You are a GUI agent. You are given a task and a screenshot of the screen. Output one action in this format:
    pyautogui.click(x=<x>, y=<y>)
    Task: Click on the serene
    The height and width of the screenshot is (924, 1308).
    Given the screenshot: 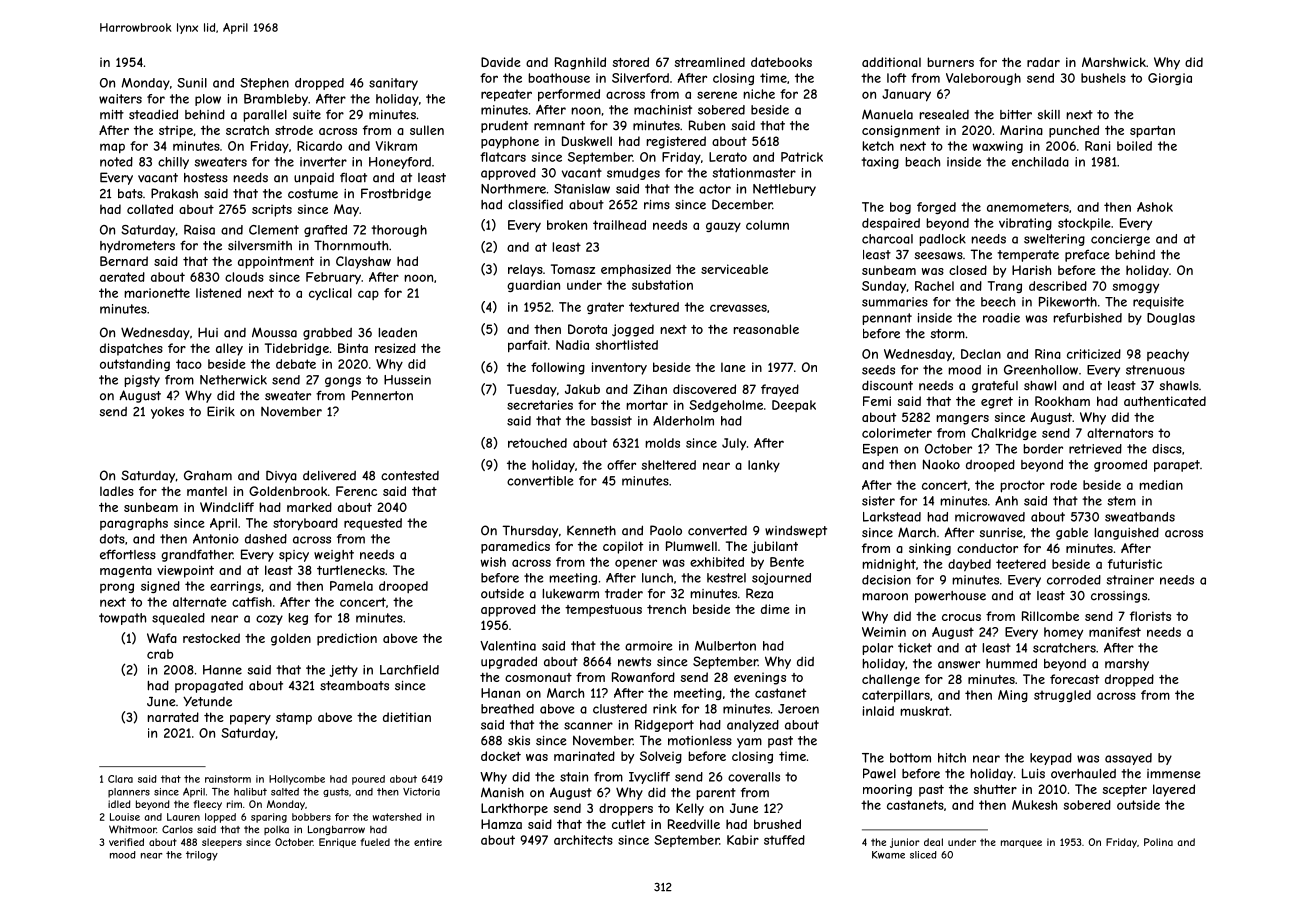 What is the action you would take?
    pyautogui.click(x=717, y=95)
